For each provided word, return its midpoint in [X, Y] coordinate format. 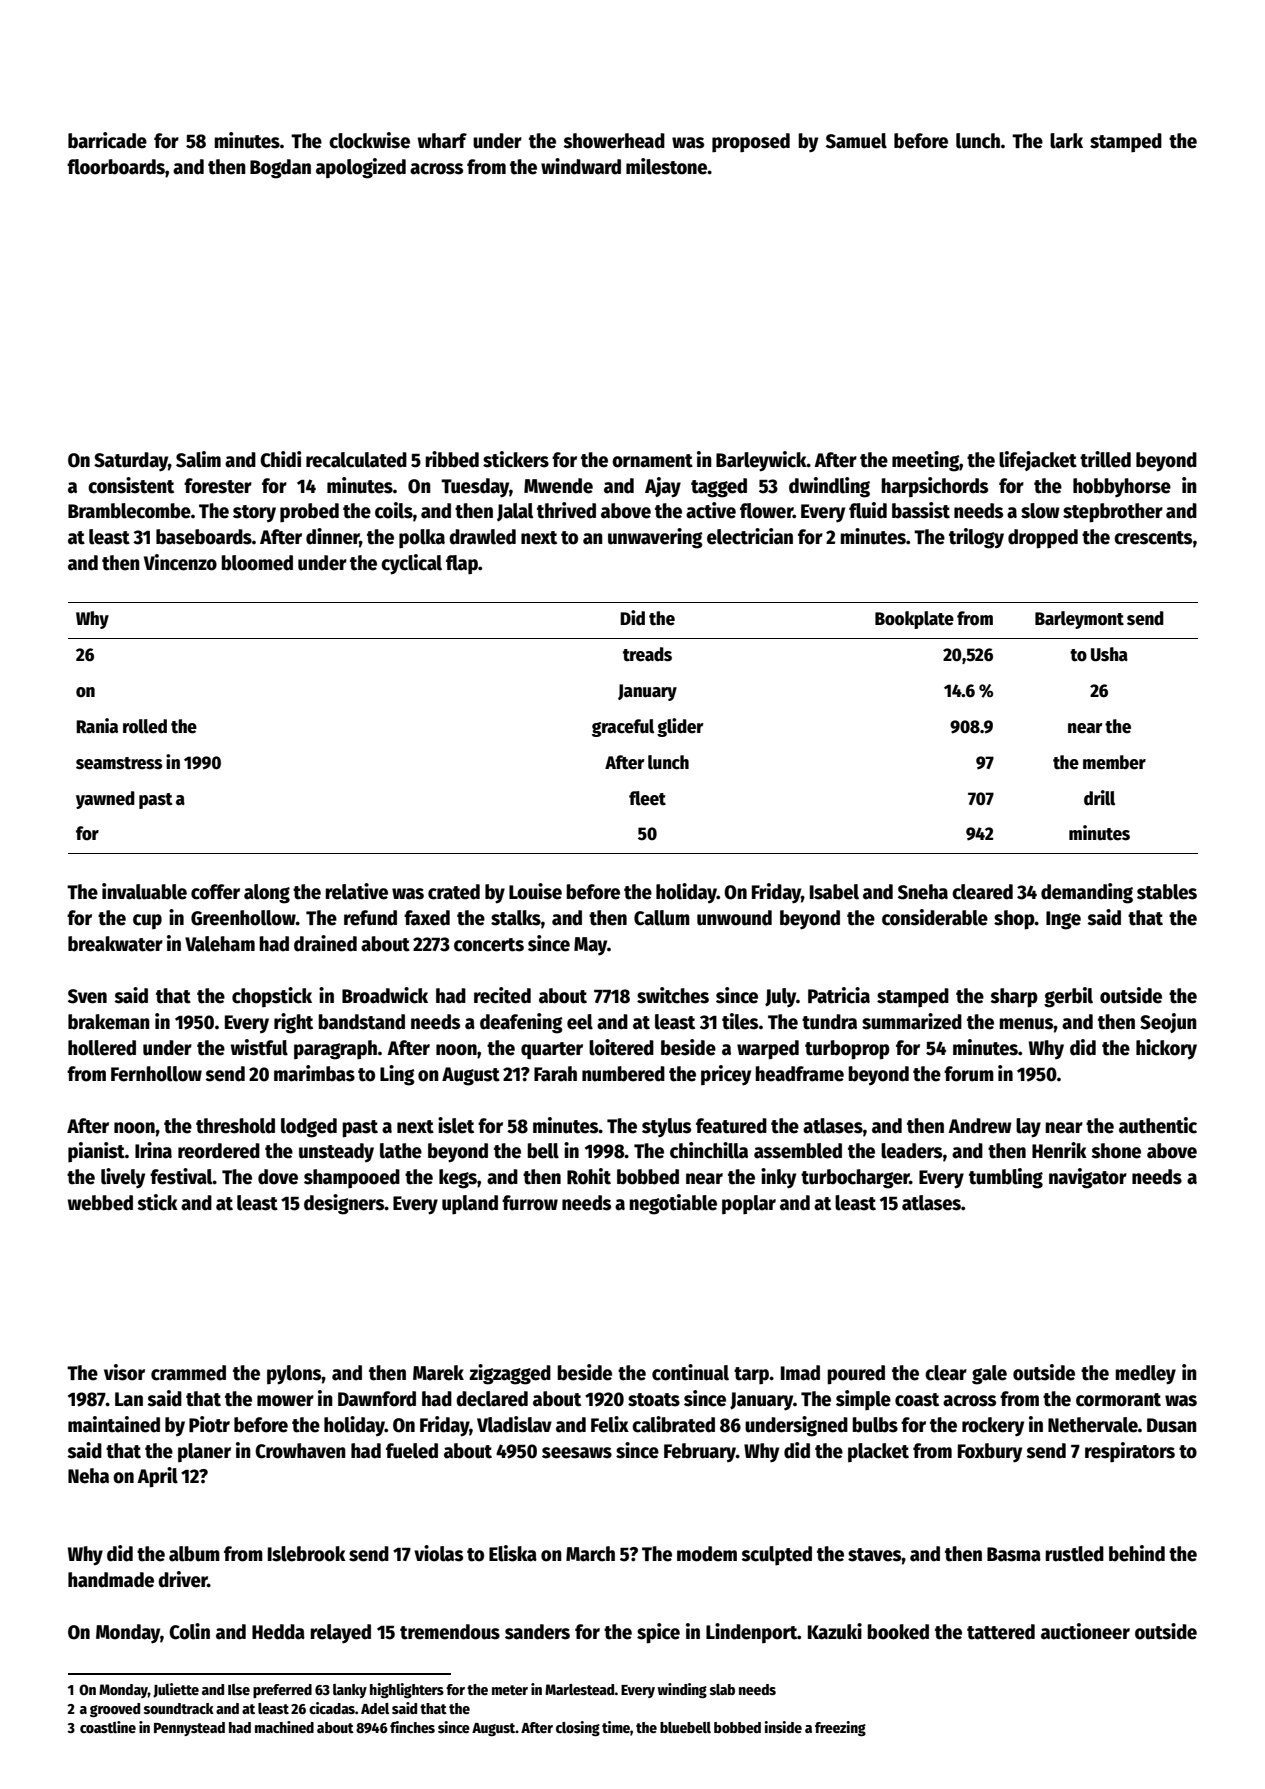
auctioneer [1085, 1631]
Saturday [131, 462]
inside [783, 1727]
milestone [667, 166]
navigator [1088, 1178]
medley [1145, 1375]
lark [1066, 141]
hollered [102, 1048]
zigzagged [510, 1374]
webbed [100, 1203]
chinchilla [709, 1150]
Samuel [856, 141]
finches [412, 1727]
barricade [107, 140]
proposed [751, 143]
